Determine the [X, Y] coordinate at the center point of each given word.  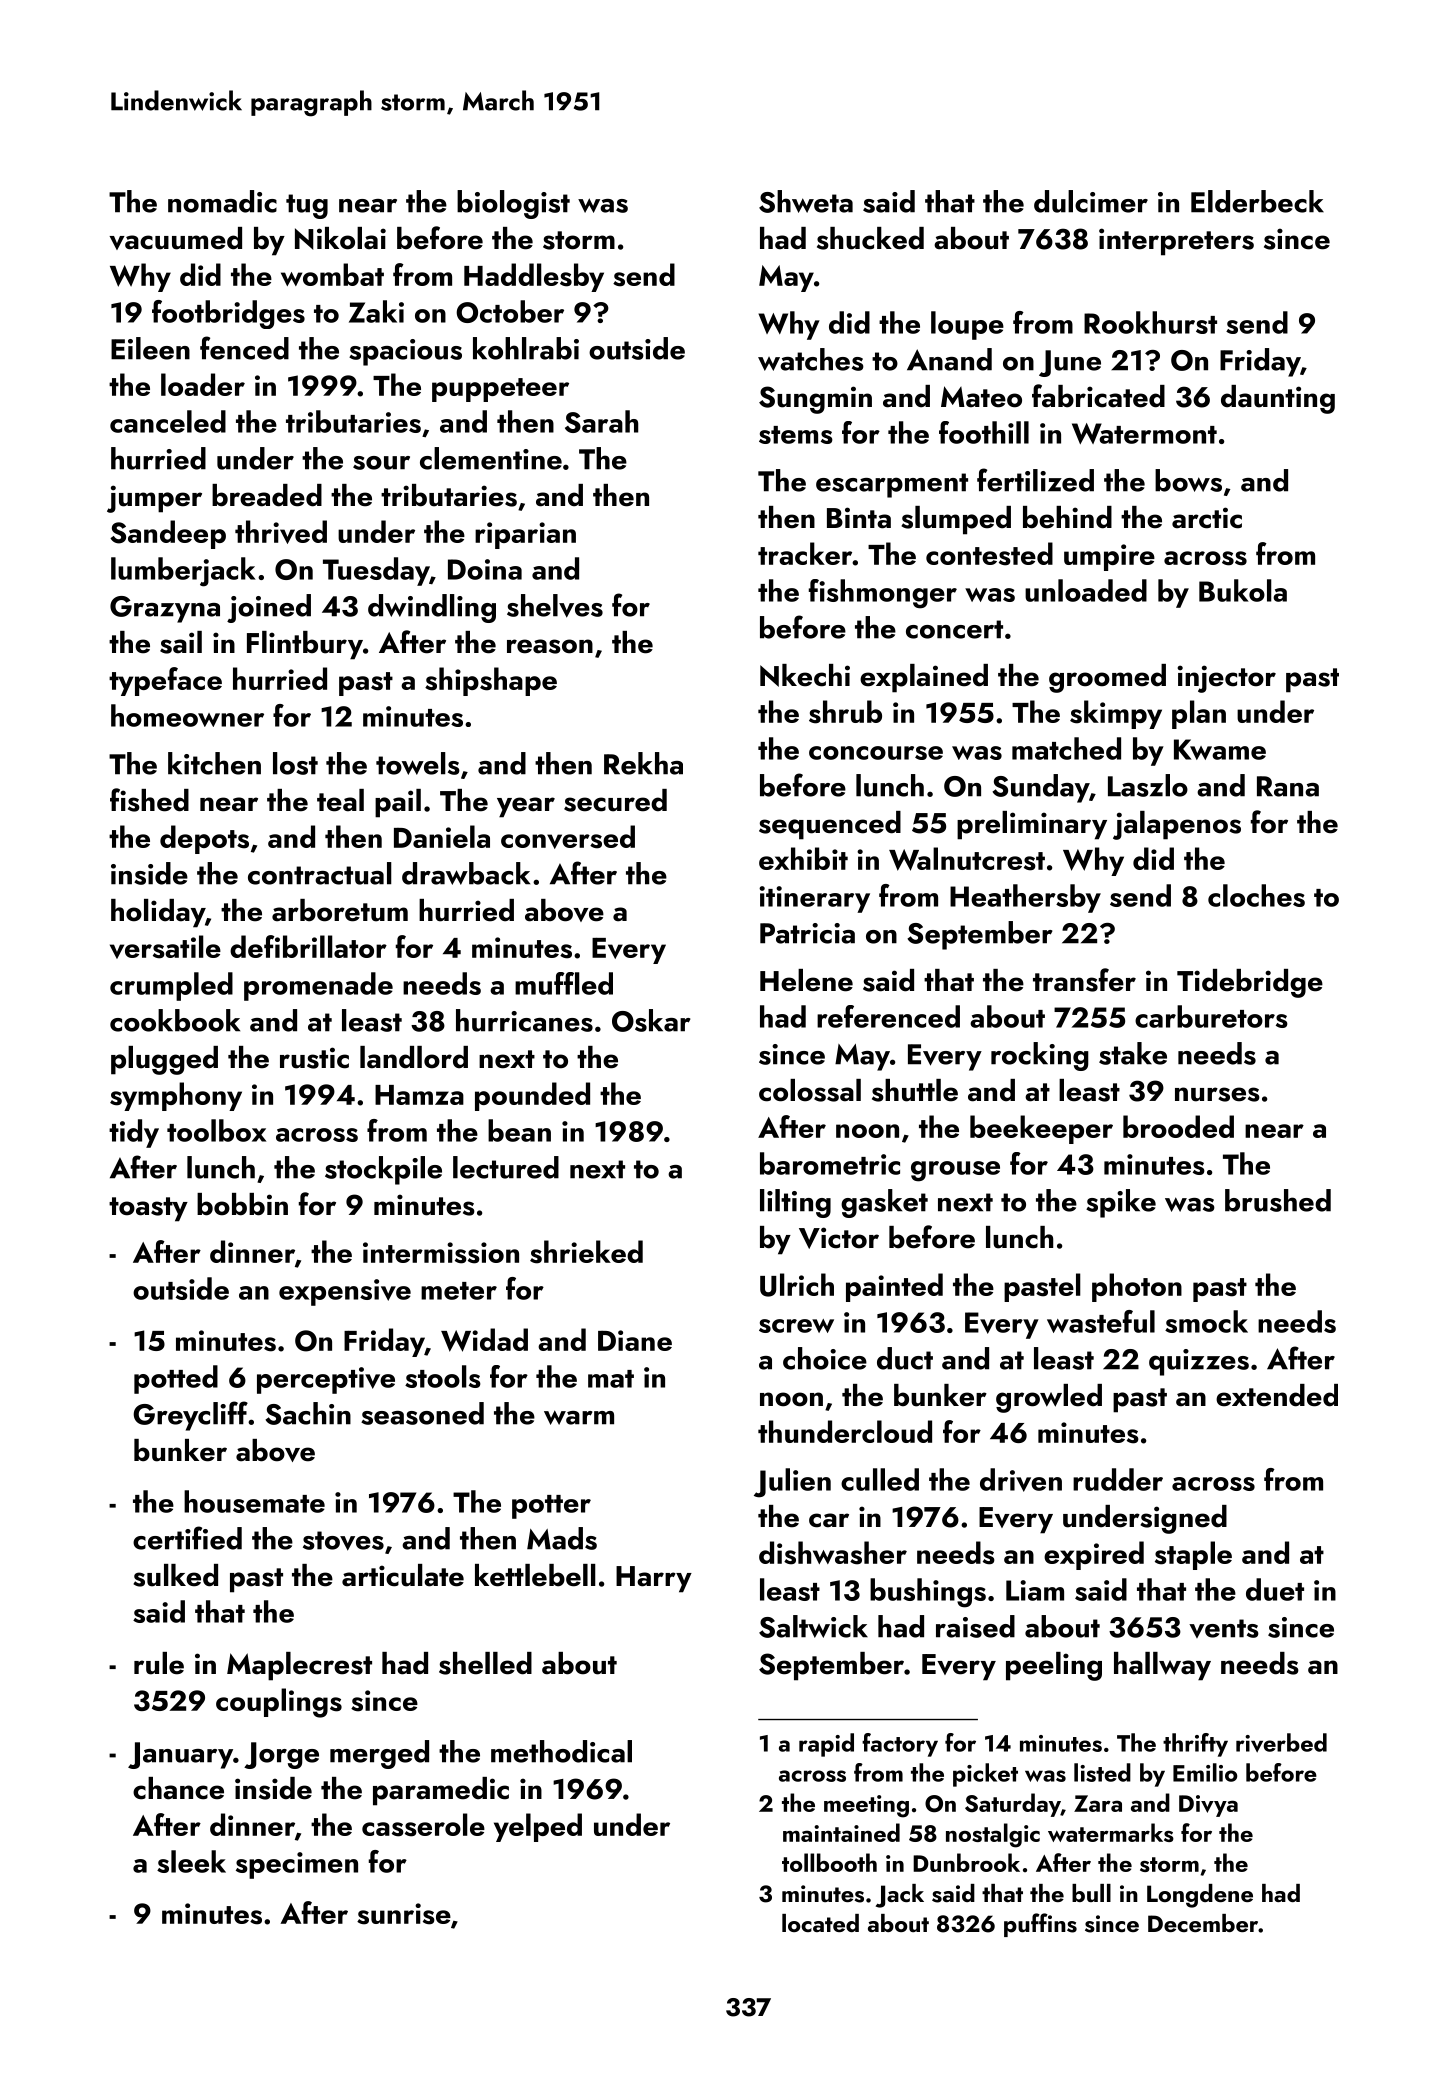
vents [1224, 1628]
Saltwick [813, 1626]
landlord [414, 1057]
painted [894, 1287]
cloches [1256, 895]
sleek [191, 1861]
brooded [1178, 1126]
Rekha [643, 763]
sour [381, 463]
